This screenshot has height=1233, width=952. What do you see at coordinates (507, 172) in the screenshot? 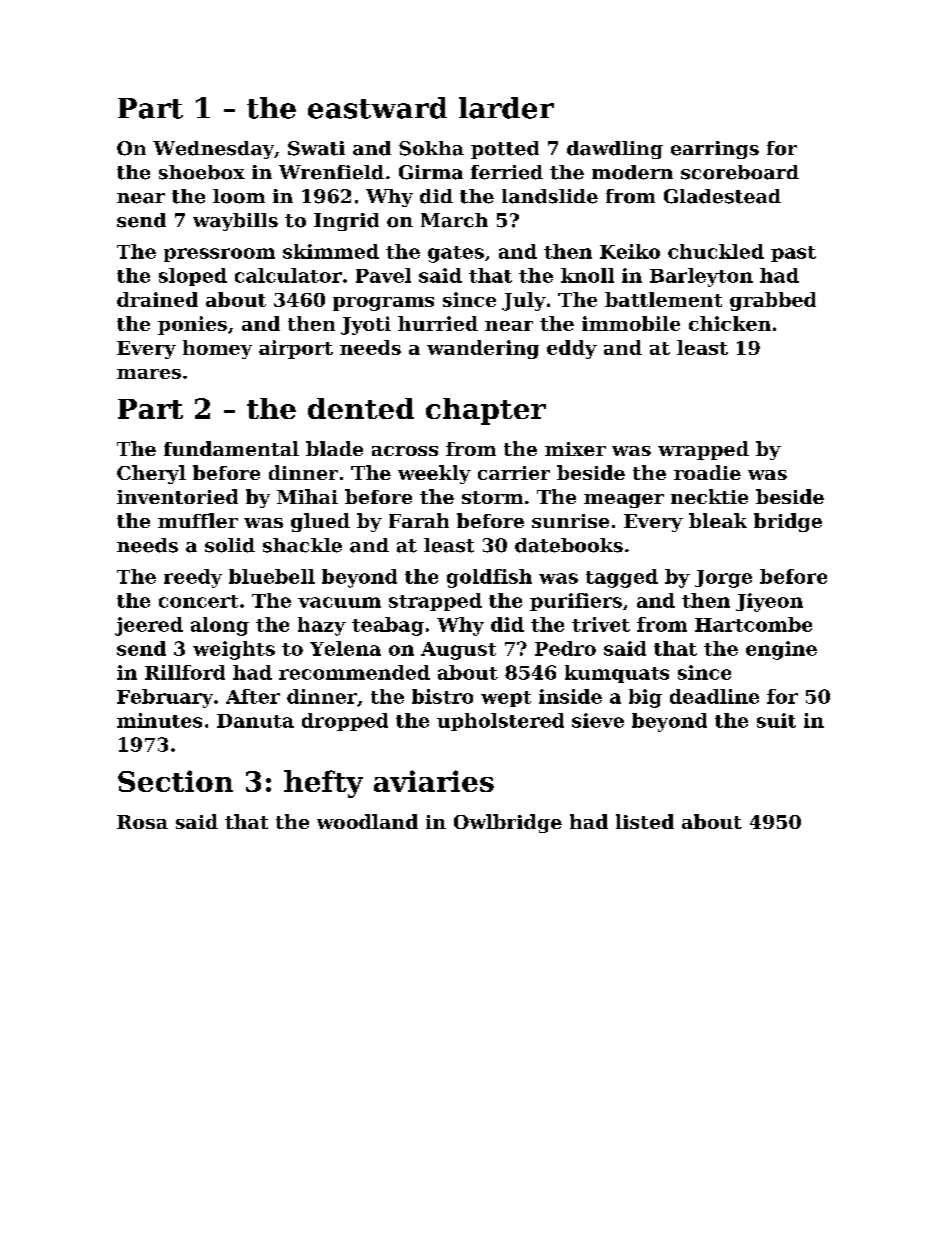
I see `ferried` at bounding box center [507, 172].
